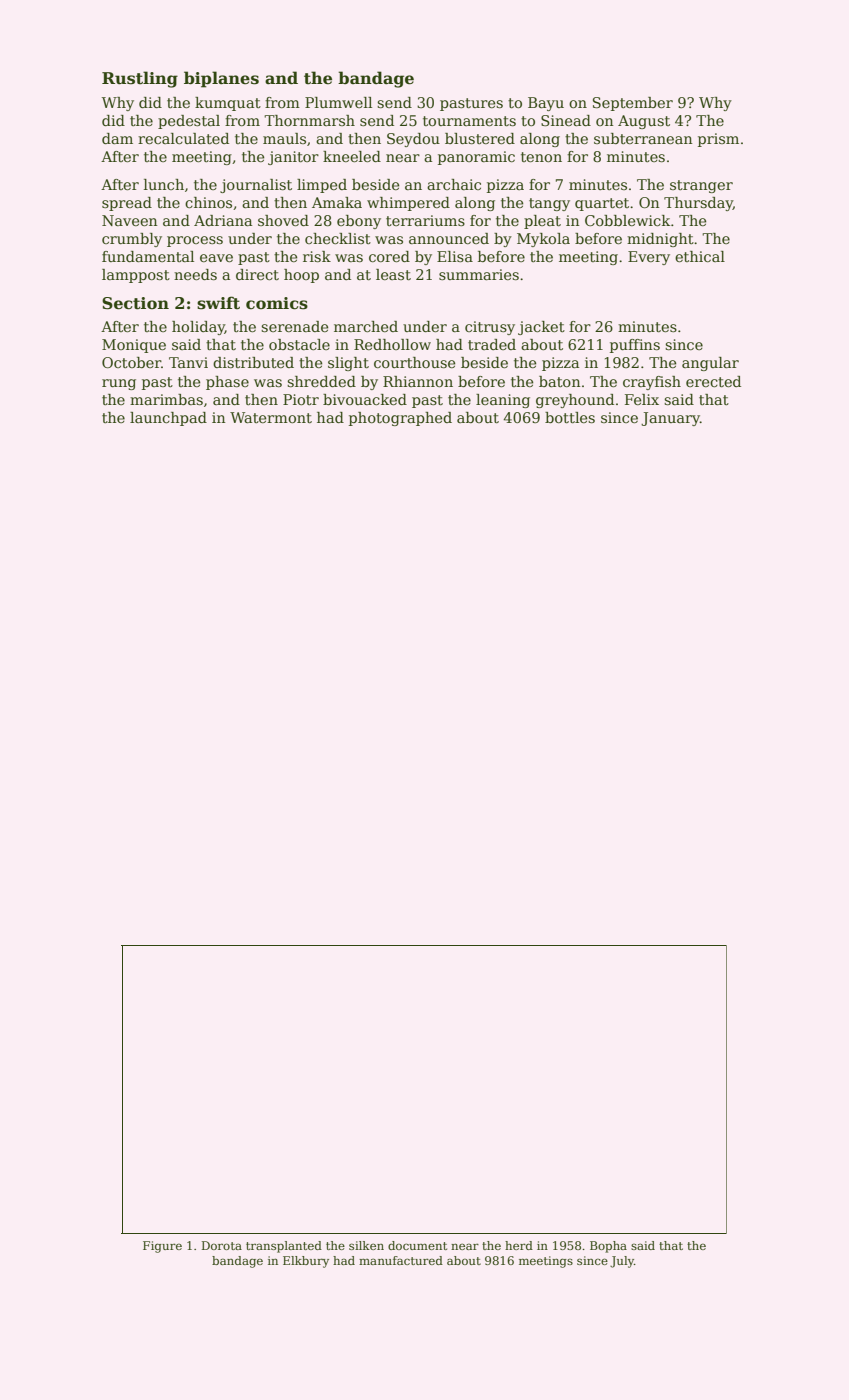 The width and height of the screenshot is (849, 1400). What do you see at coordinates (633, 104) in the screenshot?
I see `September` at bounding box center [633, 104].
